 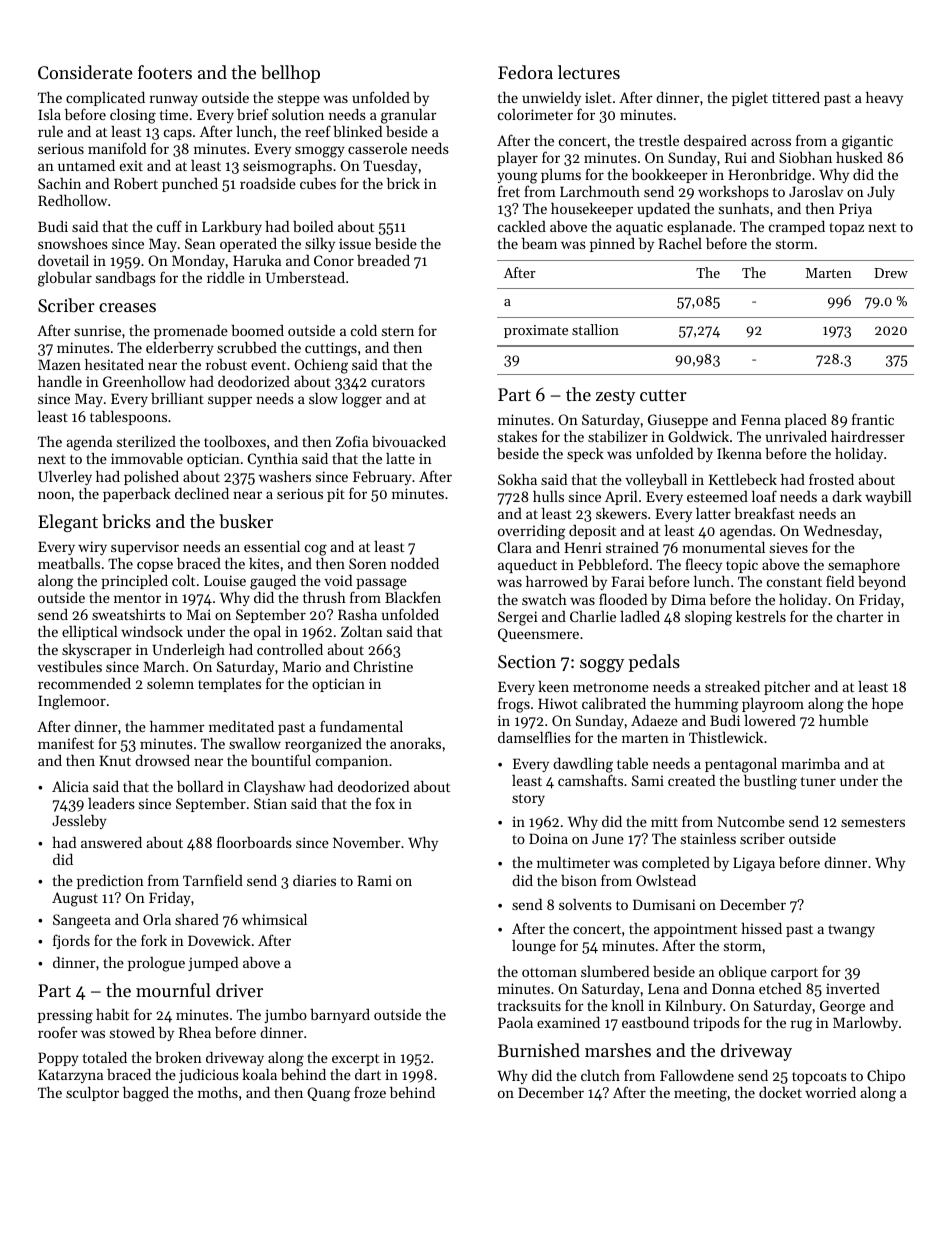 I want to click on complicated, so click(x=105, y=99).
